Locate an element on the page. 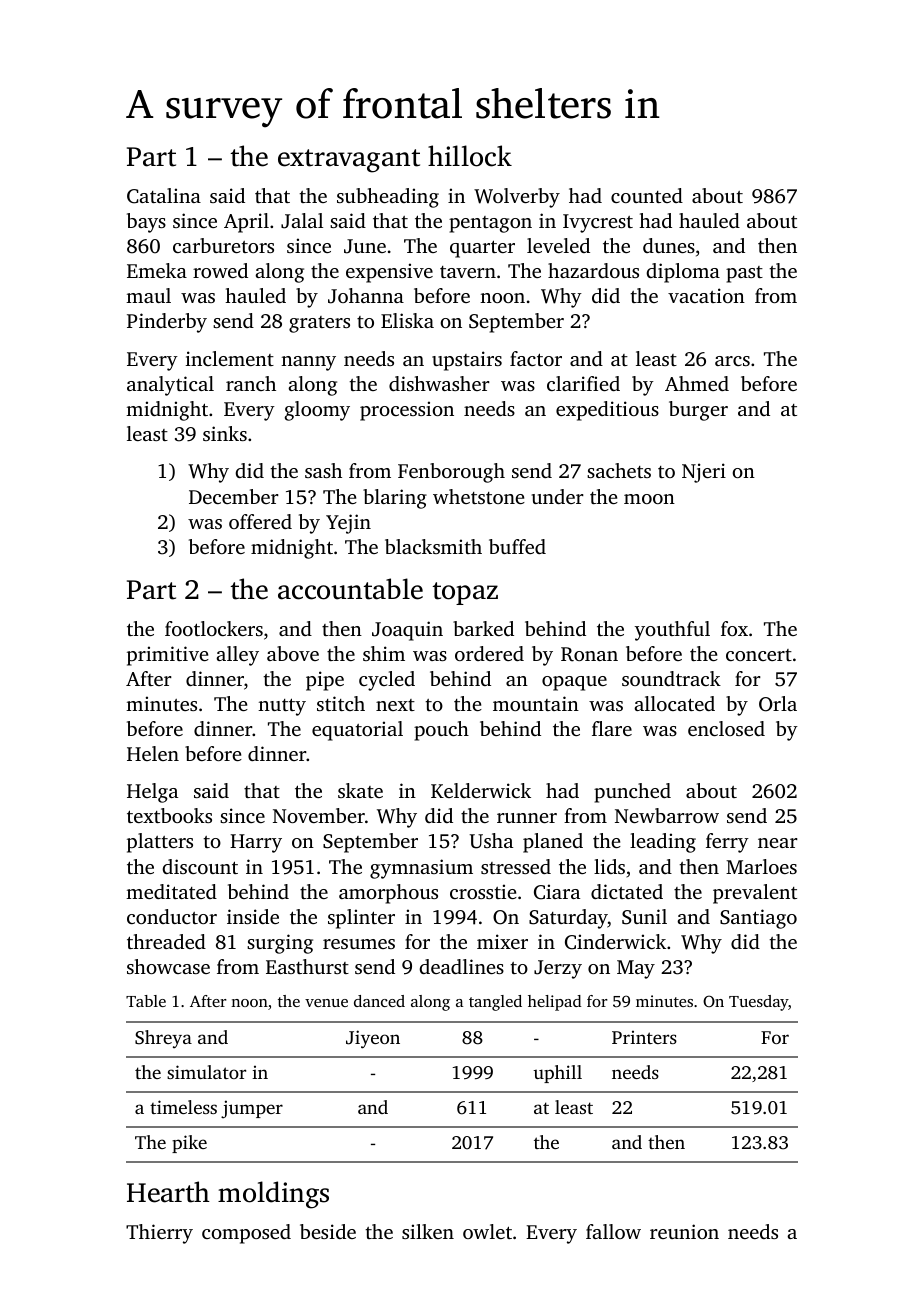 Image resolution: width=924 pixels, height=1311 pixels. extravagant is located at coordinates (349, 161).
